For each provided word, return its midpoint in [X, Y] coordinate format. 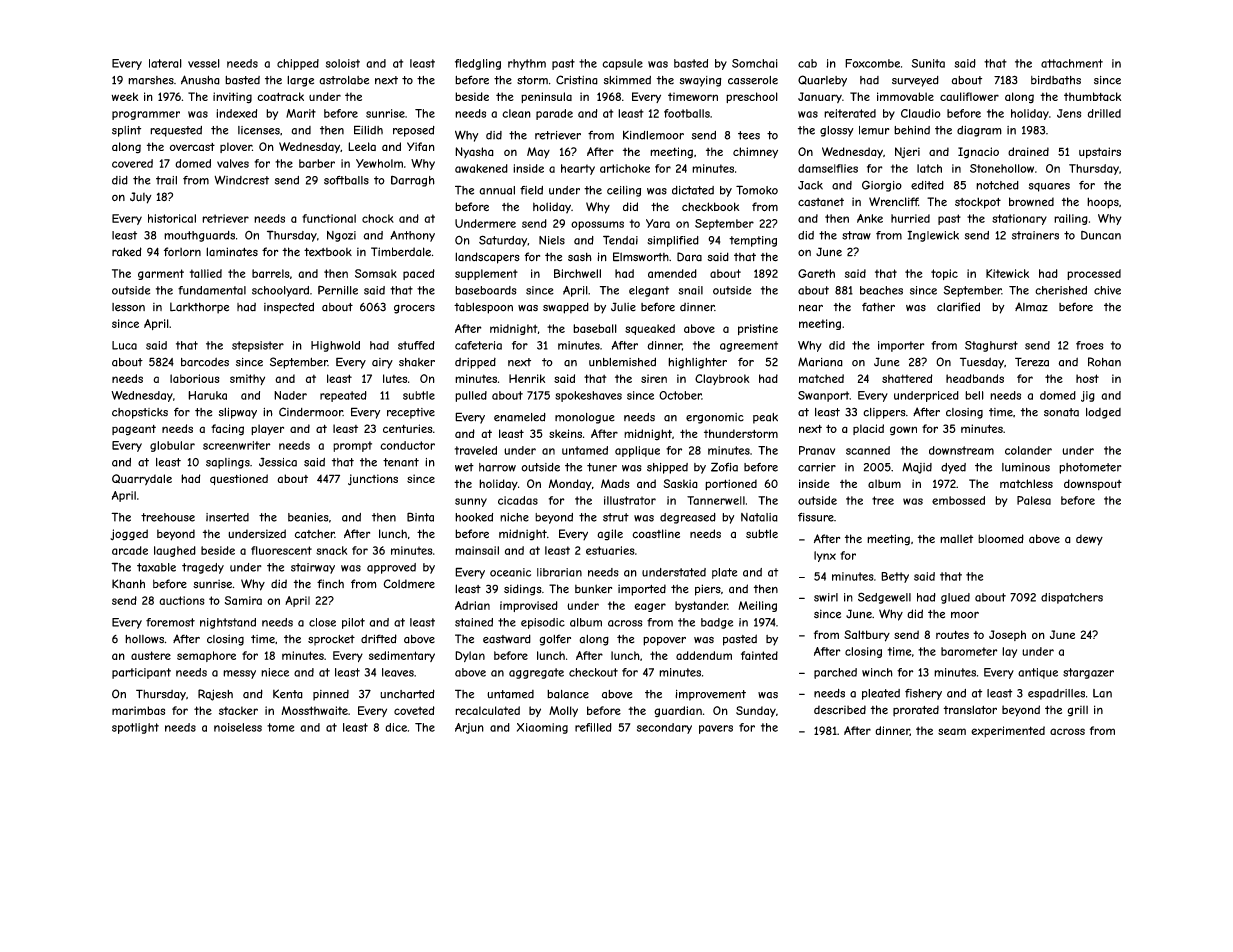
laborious [194, 378]
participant [141, 673]
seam [952, 731]
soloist [343, 63]
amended [672, 273]
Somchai [755, 63]
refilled [593, 727]
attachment [1072, 63]
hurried [910, 218]
